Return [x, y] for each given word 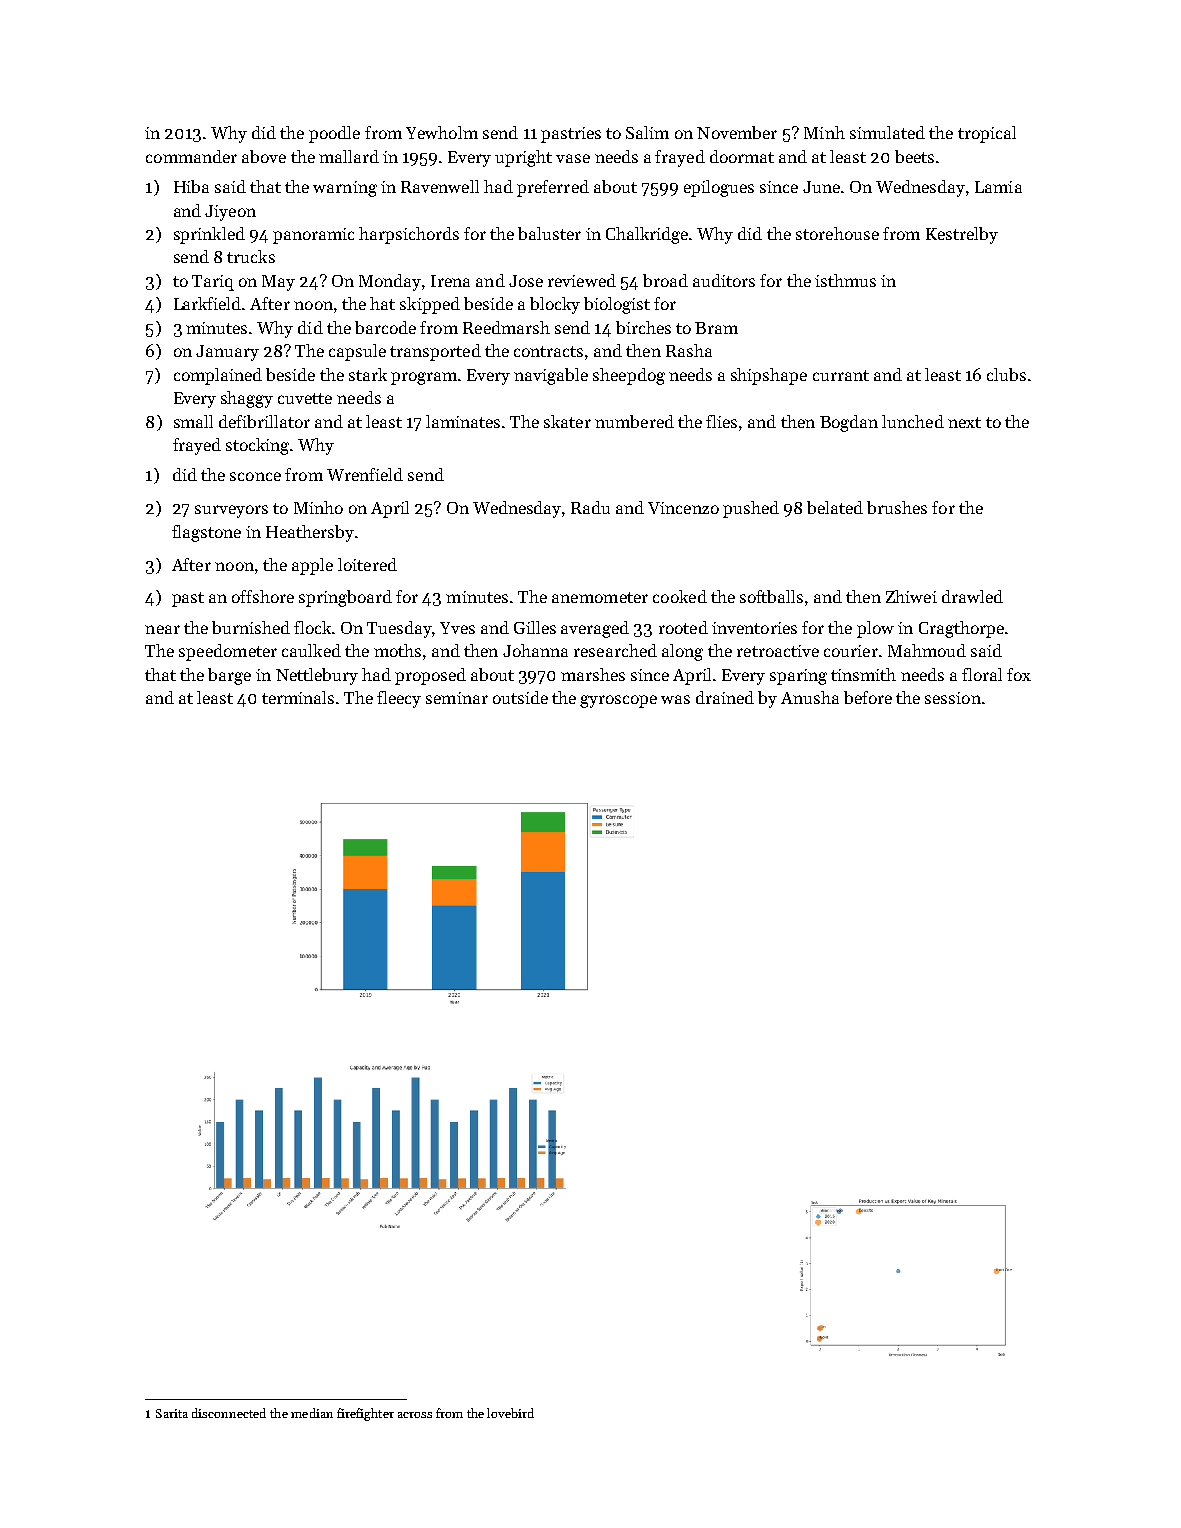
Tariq [213, 283]
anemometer [600, 597]
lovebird [510, 1413]
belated [835, 507]
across [415, 1415]
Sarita [172, 1413]
